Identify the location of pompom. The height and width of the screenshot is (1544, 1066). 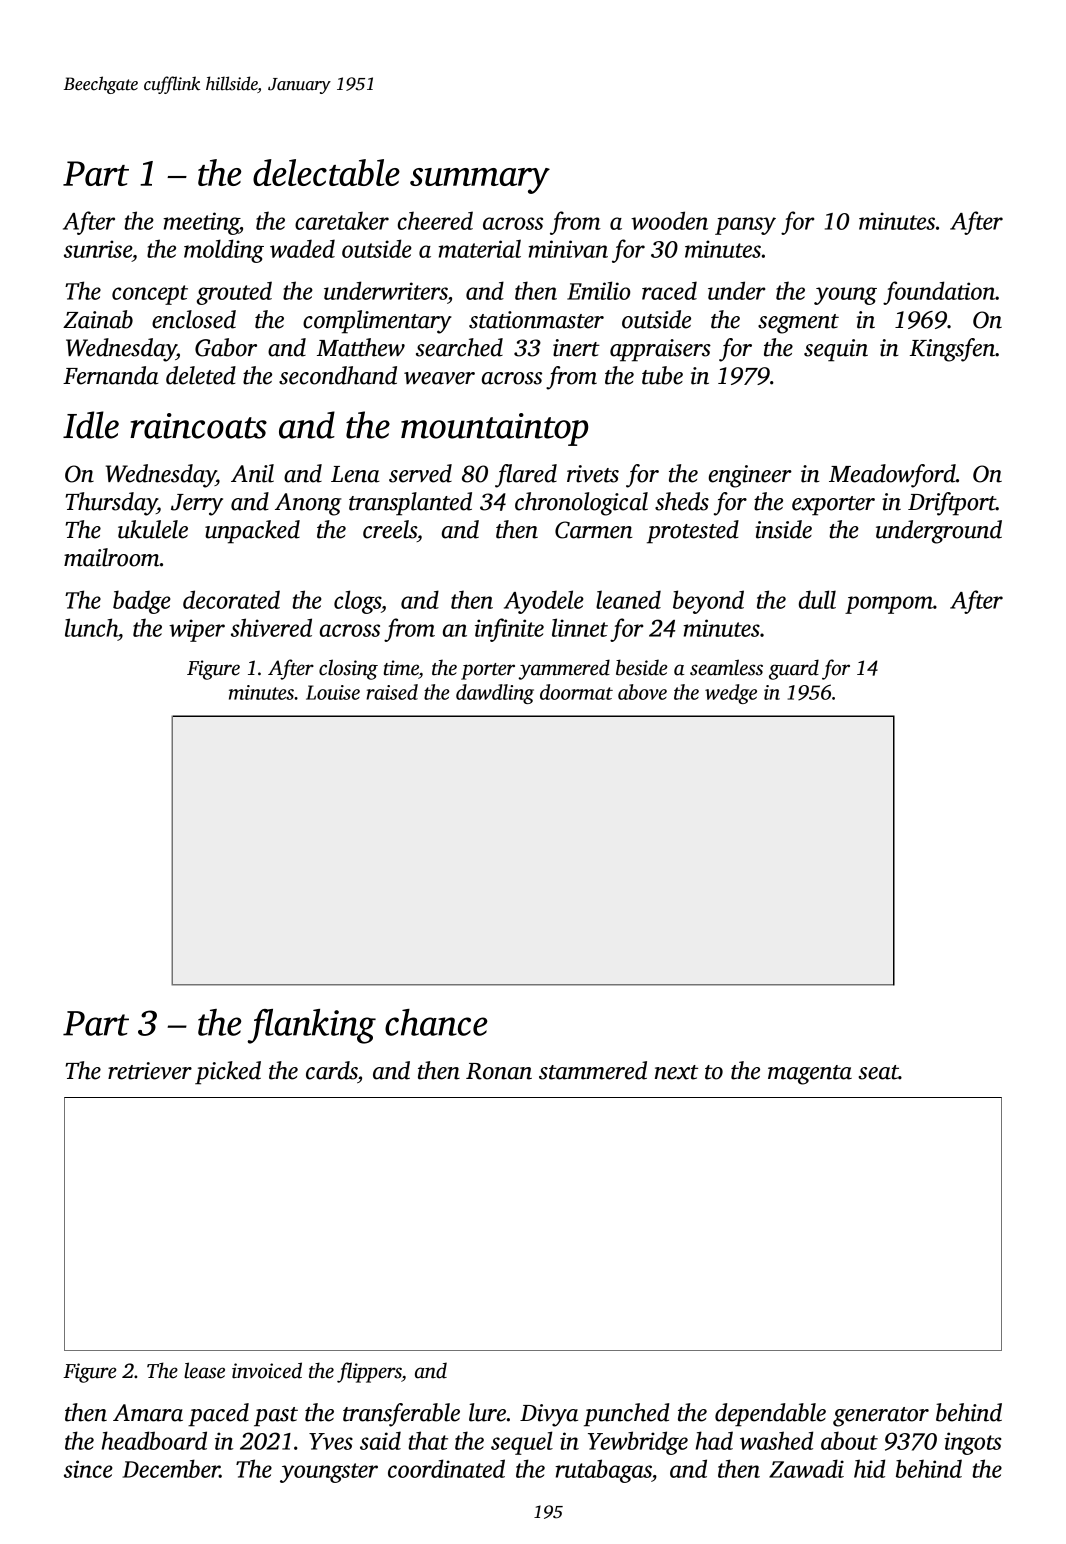
(889, 605).
